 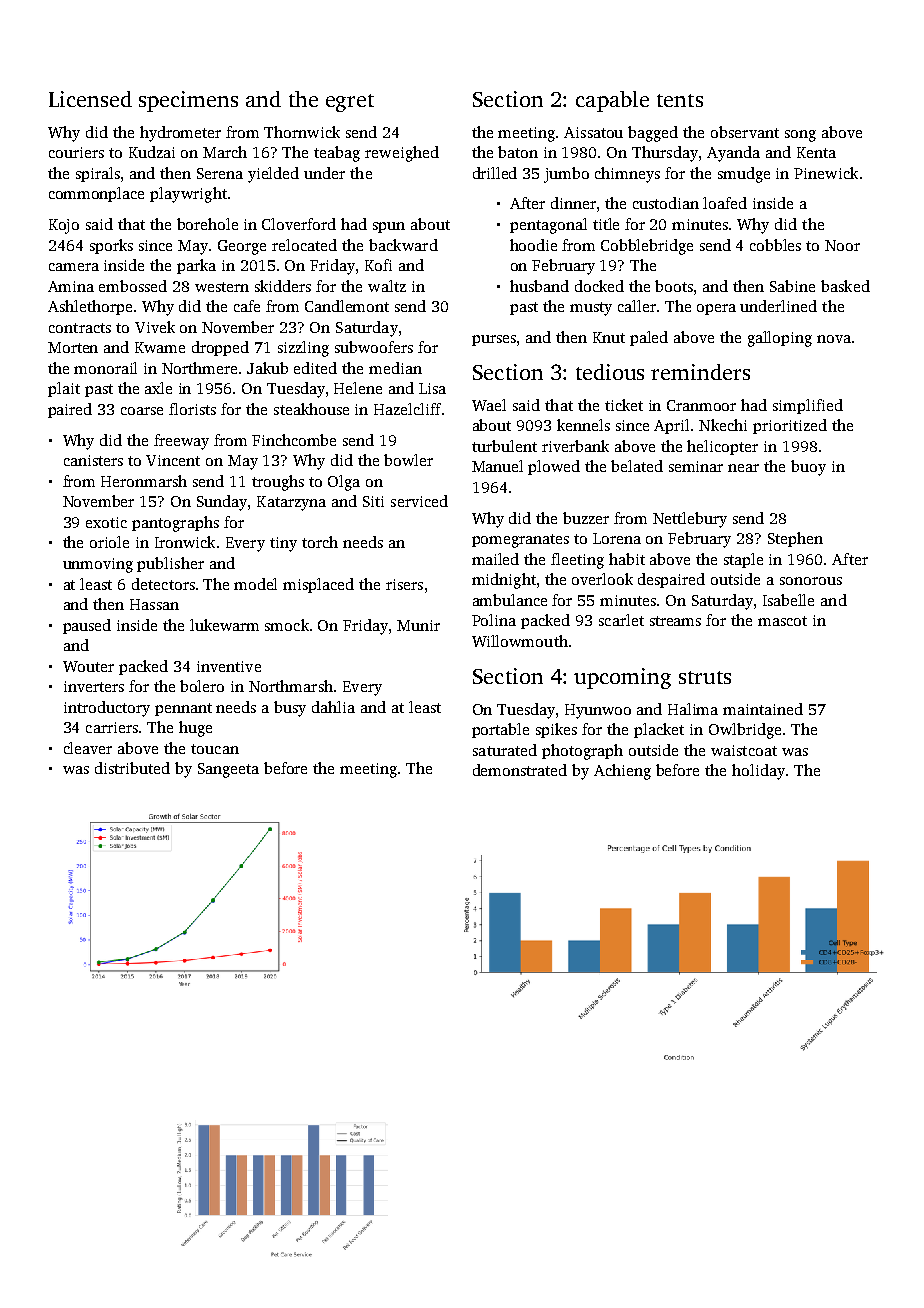 What do you see at coordinates (247, 306) in the screenshot?
I see `cafe` at bounding box center [247, 306].
